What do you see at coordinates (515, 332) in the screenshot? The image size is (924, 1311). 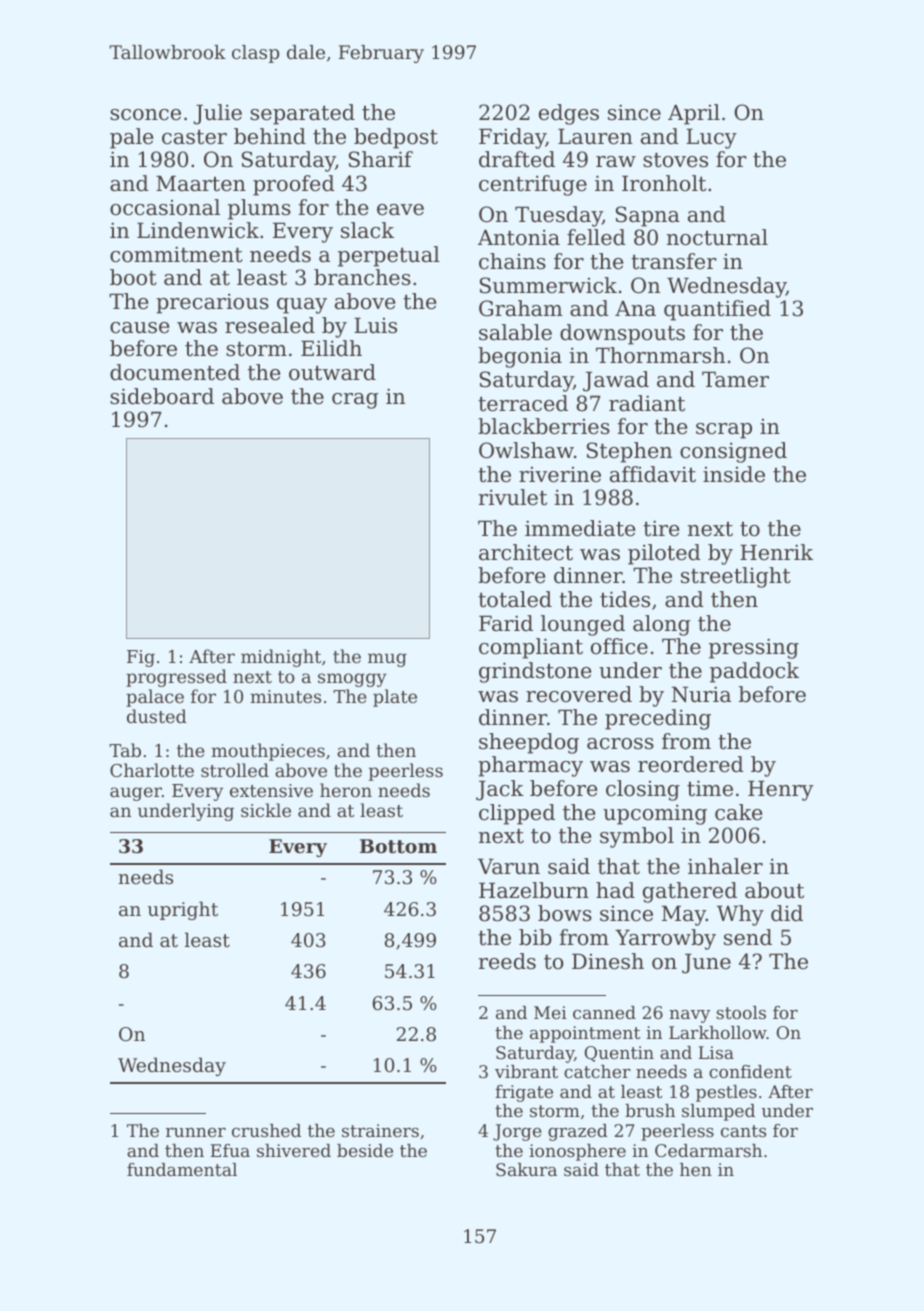 I see `salable` at bounding box center [515, 332].
